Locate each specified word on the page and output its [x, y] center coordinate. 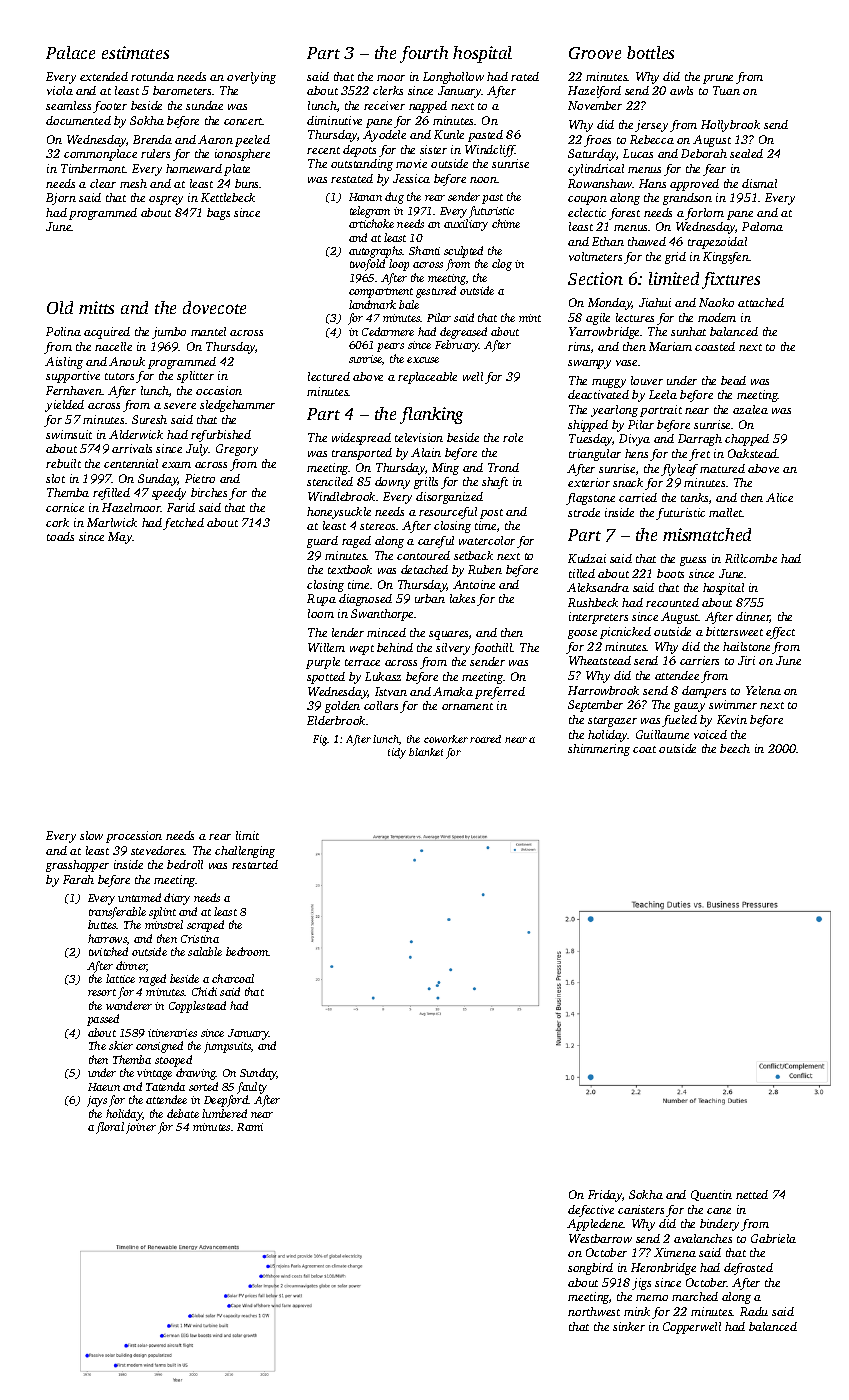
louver [647, 380]
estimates [135, 52]
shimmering [599, 750]
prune [718, 79]
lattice [120, 978]
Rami [250, 1127]
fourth [424, 54]
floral [110, 1128]
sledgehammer [237, 406]
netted [752, 1194]
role [513, 437]
